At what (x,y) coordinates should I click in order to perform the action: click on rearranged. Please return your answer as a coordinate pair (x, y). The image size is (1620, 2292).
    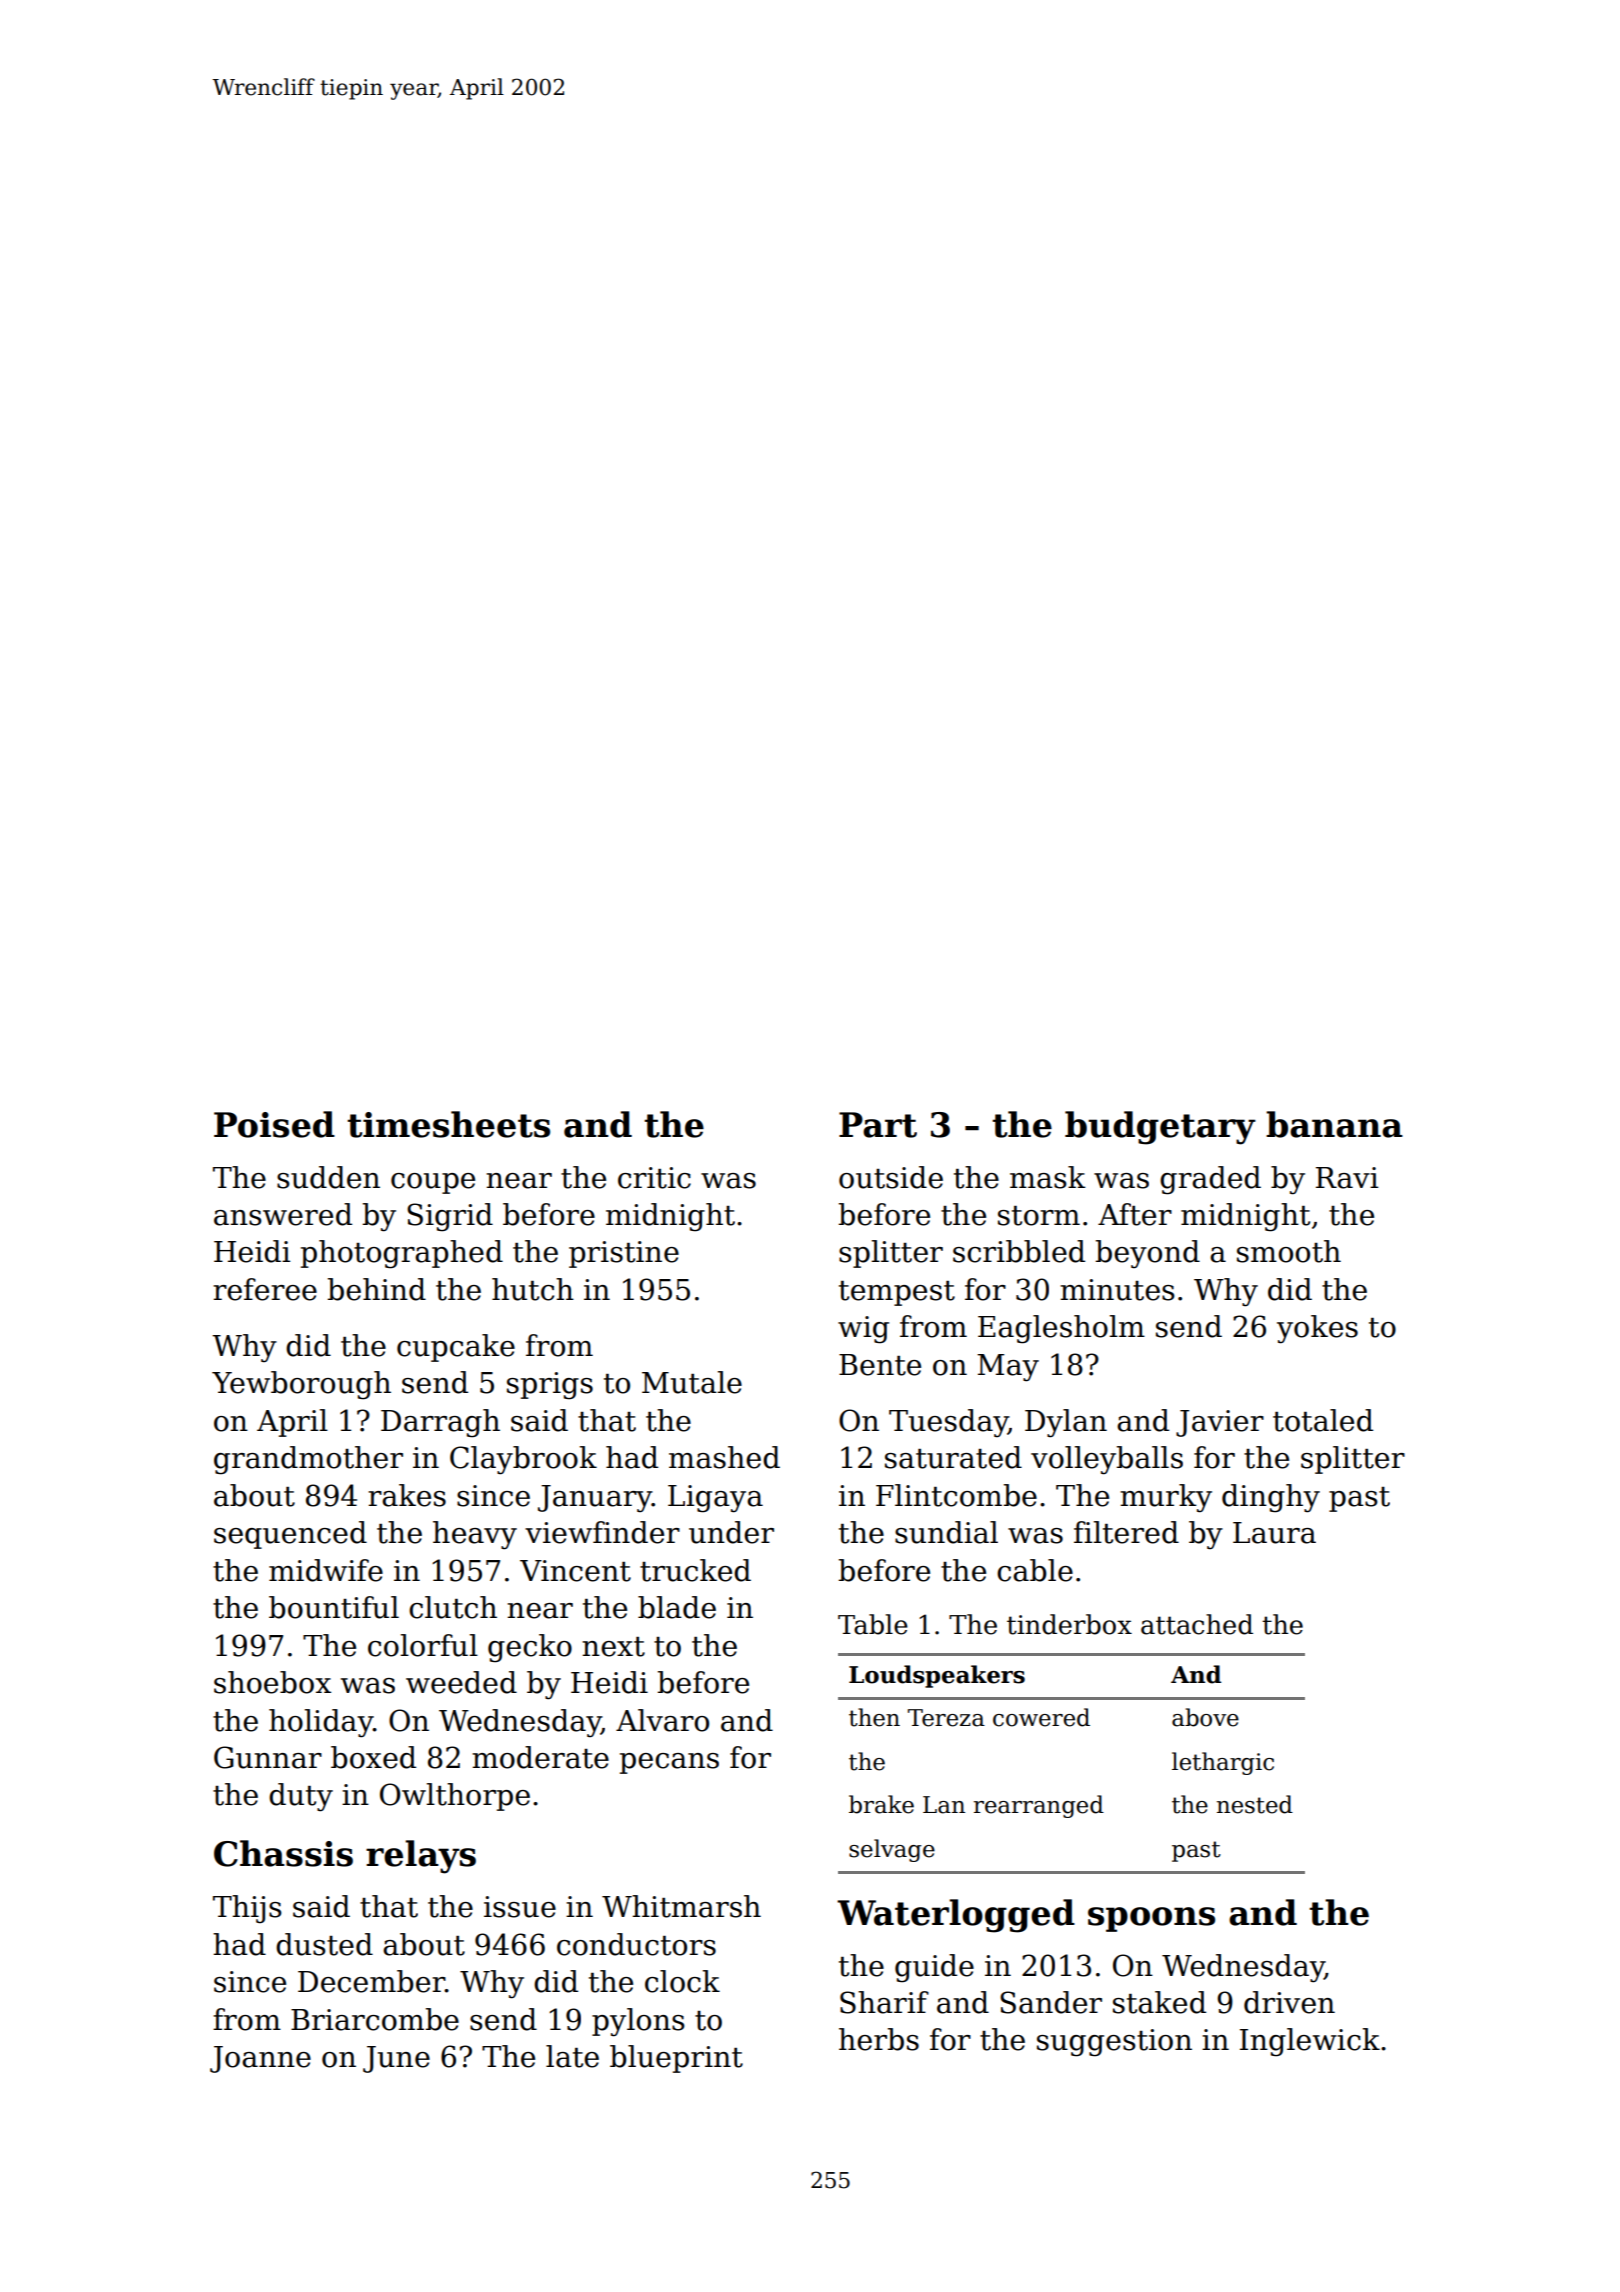
    Looking at the image, I should click on (1039, 1806).
